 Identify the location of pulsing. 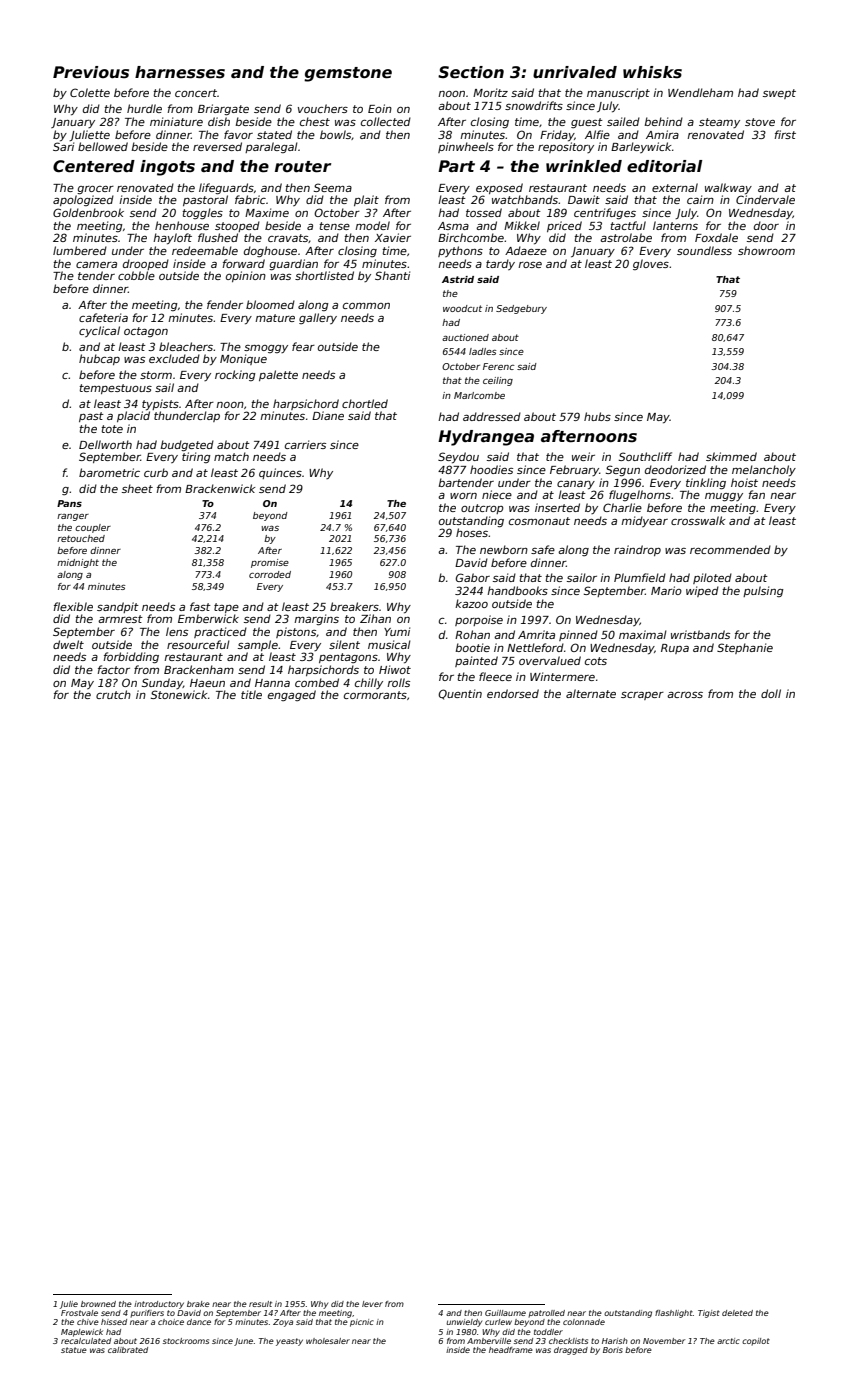
(763, 591).
